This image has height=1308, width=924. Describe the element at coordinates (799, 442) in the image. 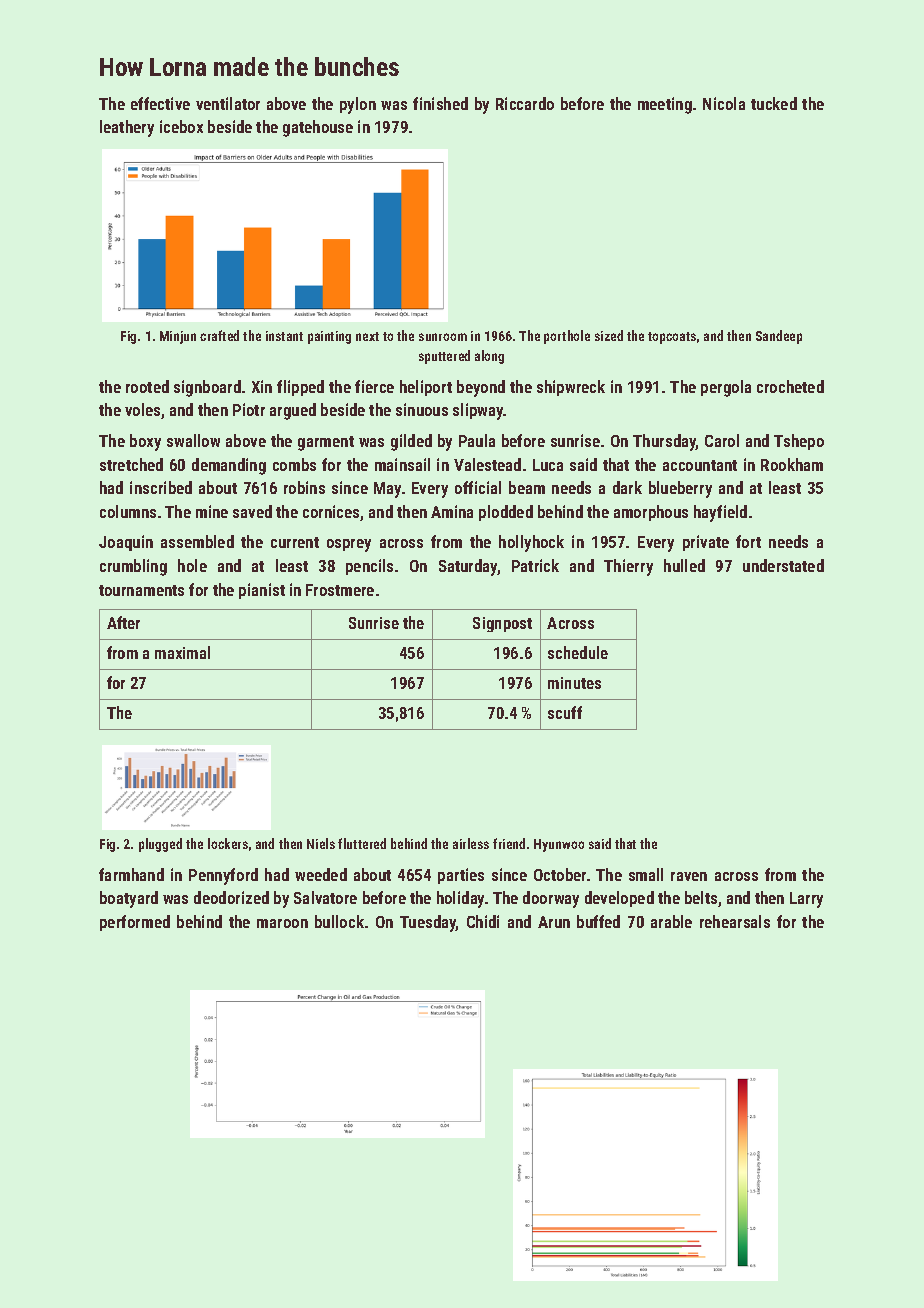

I see `Tshepo` at that location.
